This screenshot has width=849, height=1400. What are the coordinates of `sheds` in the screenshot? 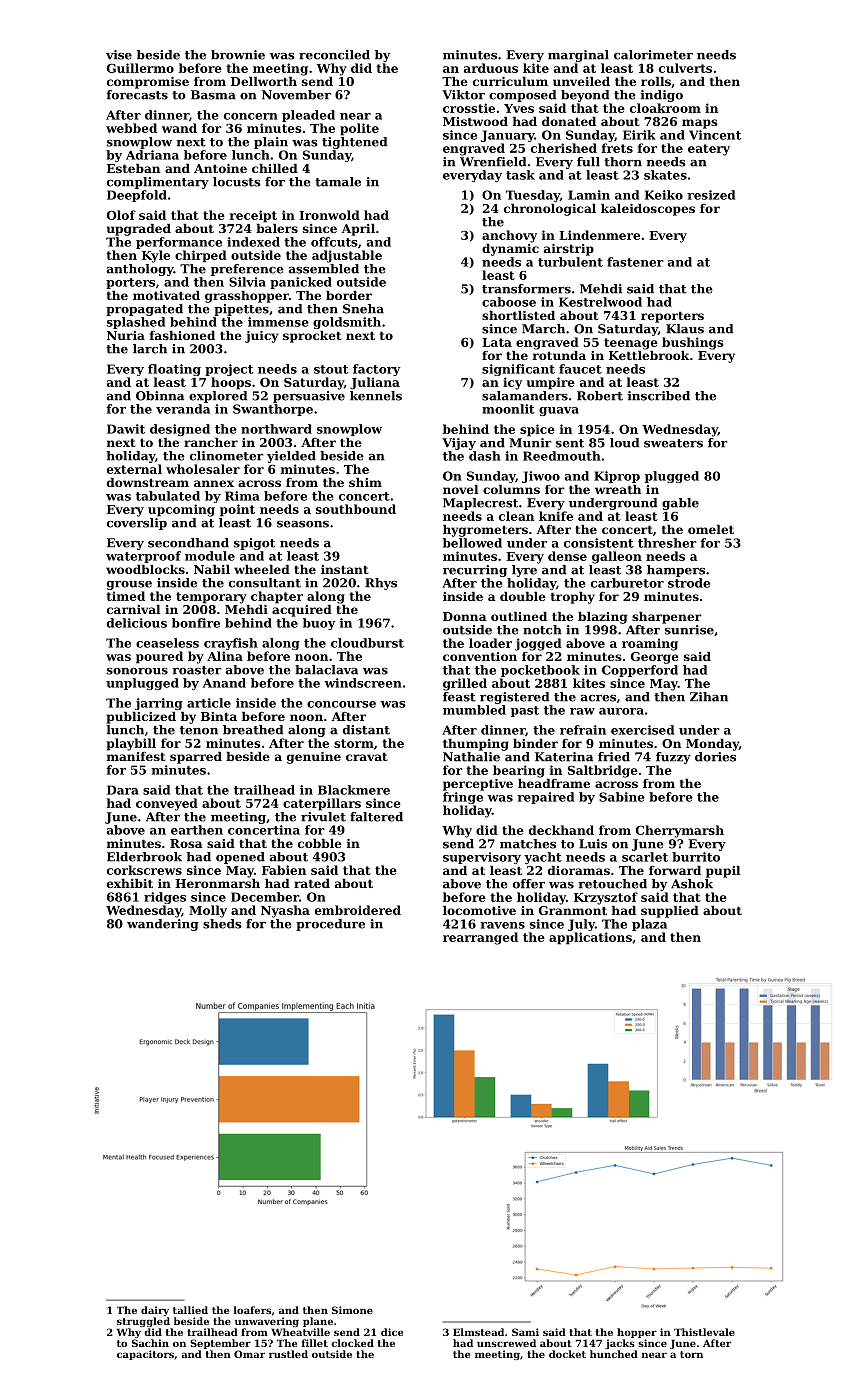 It's located at (222, 924).
